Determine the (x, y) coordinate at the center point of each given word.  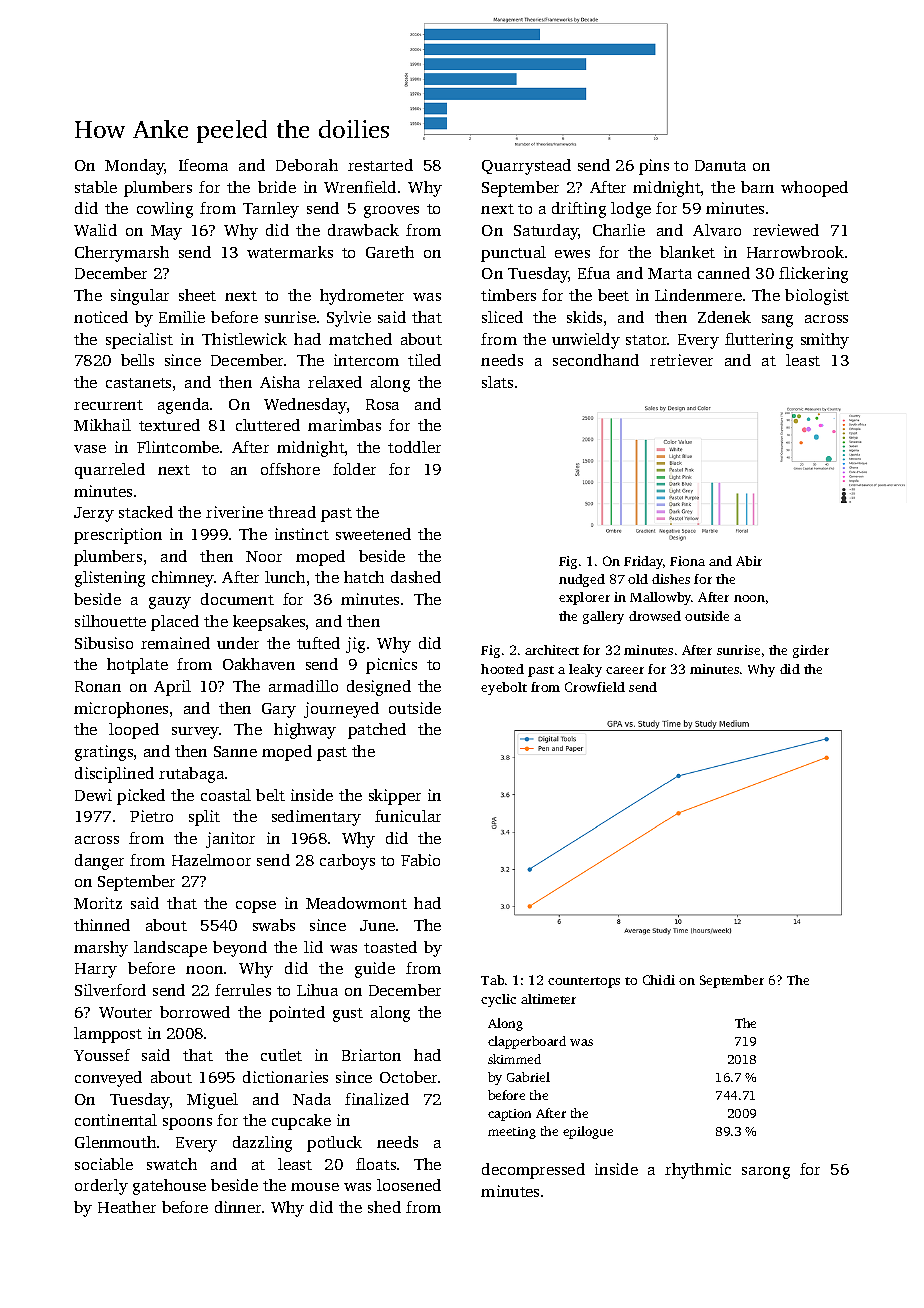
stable (96, 187)
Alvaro (717, 230)
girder (811, 651)
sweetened (373, 534)
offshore (290, 469)
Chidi (659, 980)
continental (116, 1120)
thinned (102, 925)
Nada (312, 1099)
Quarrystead (526, 167)
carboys (347, 862)
